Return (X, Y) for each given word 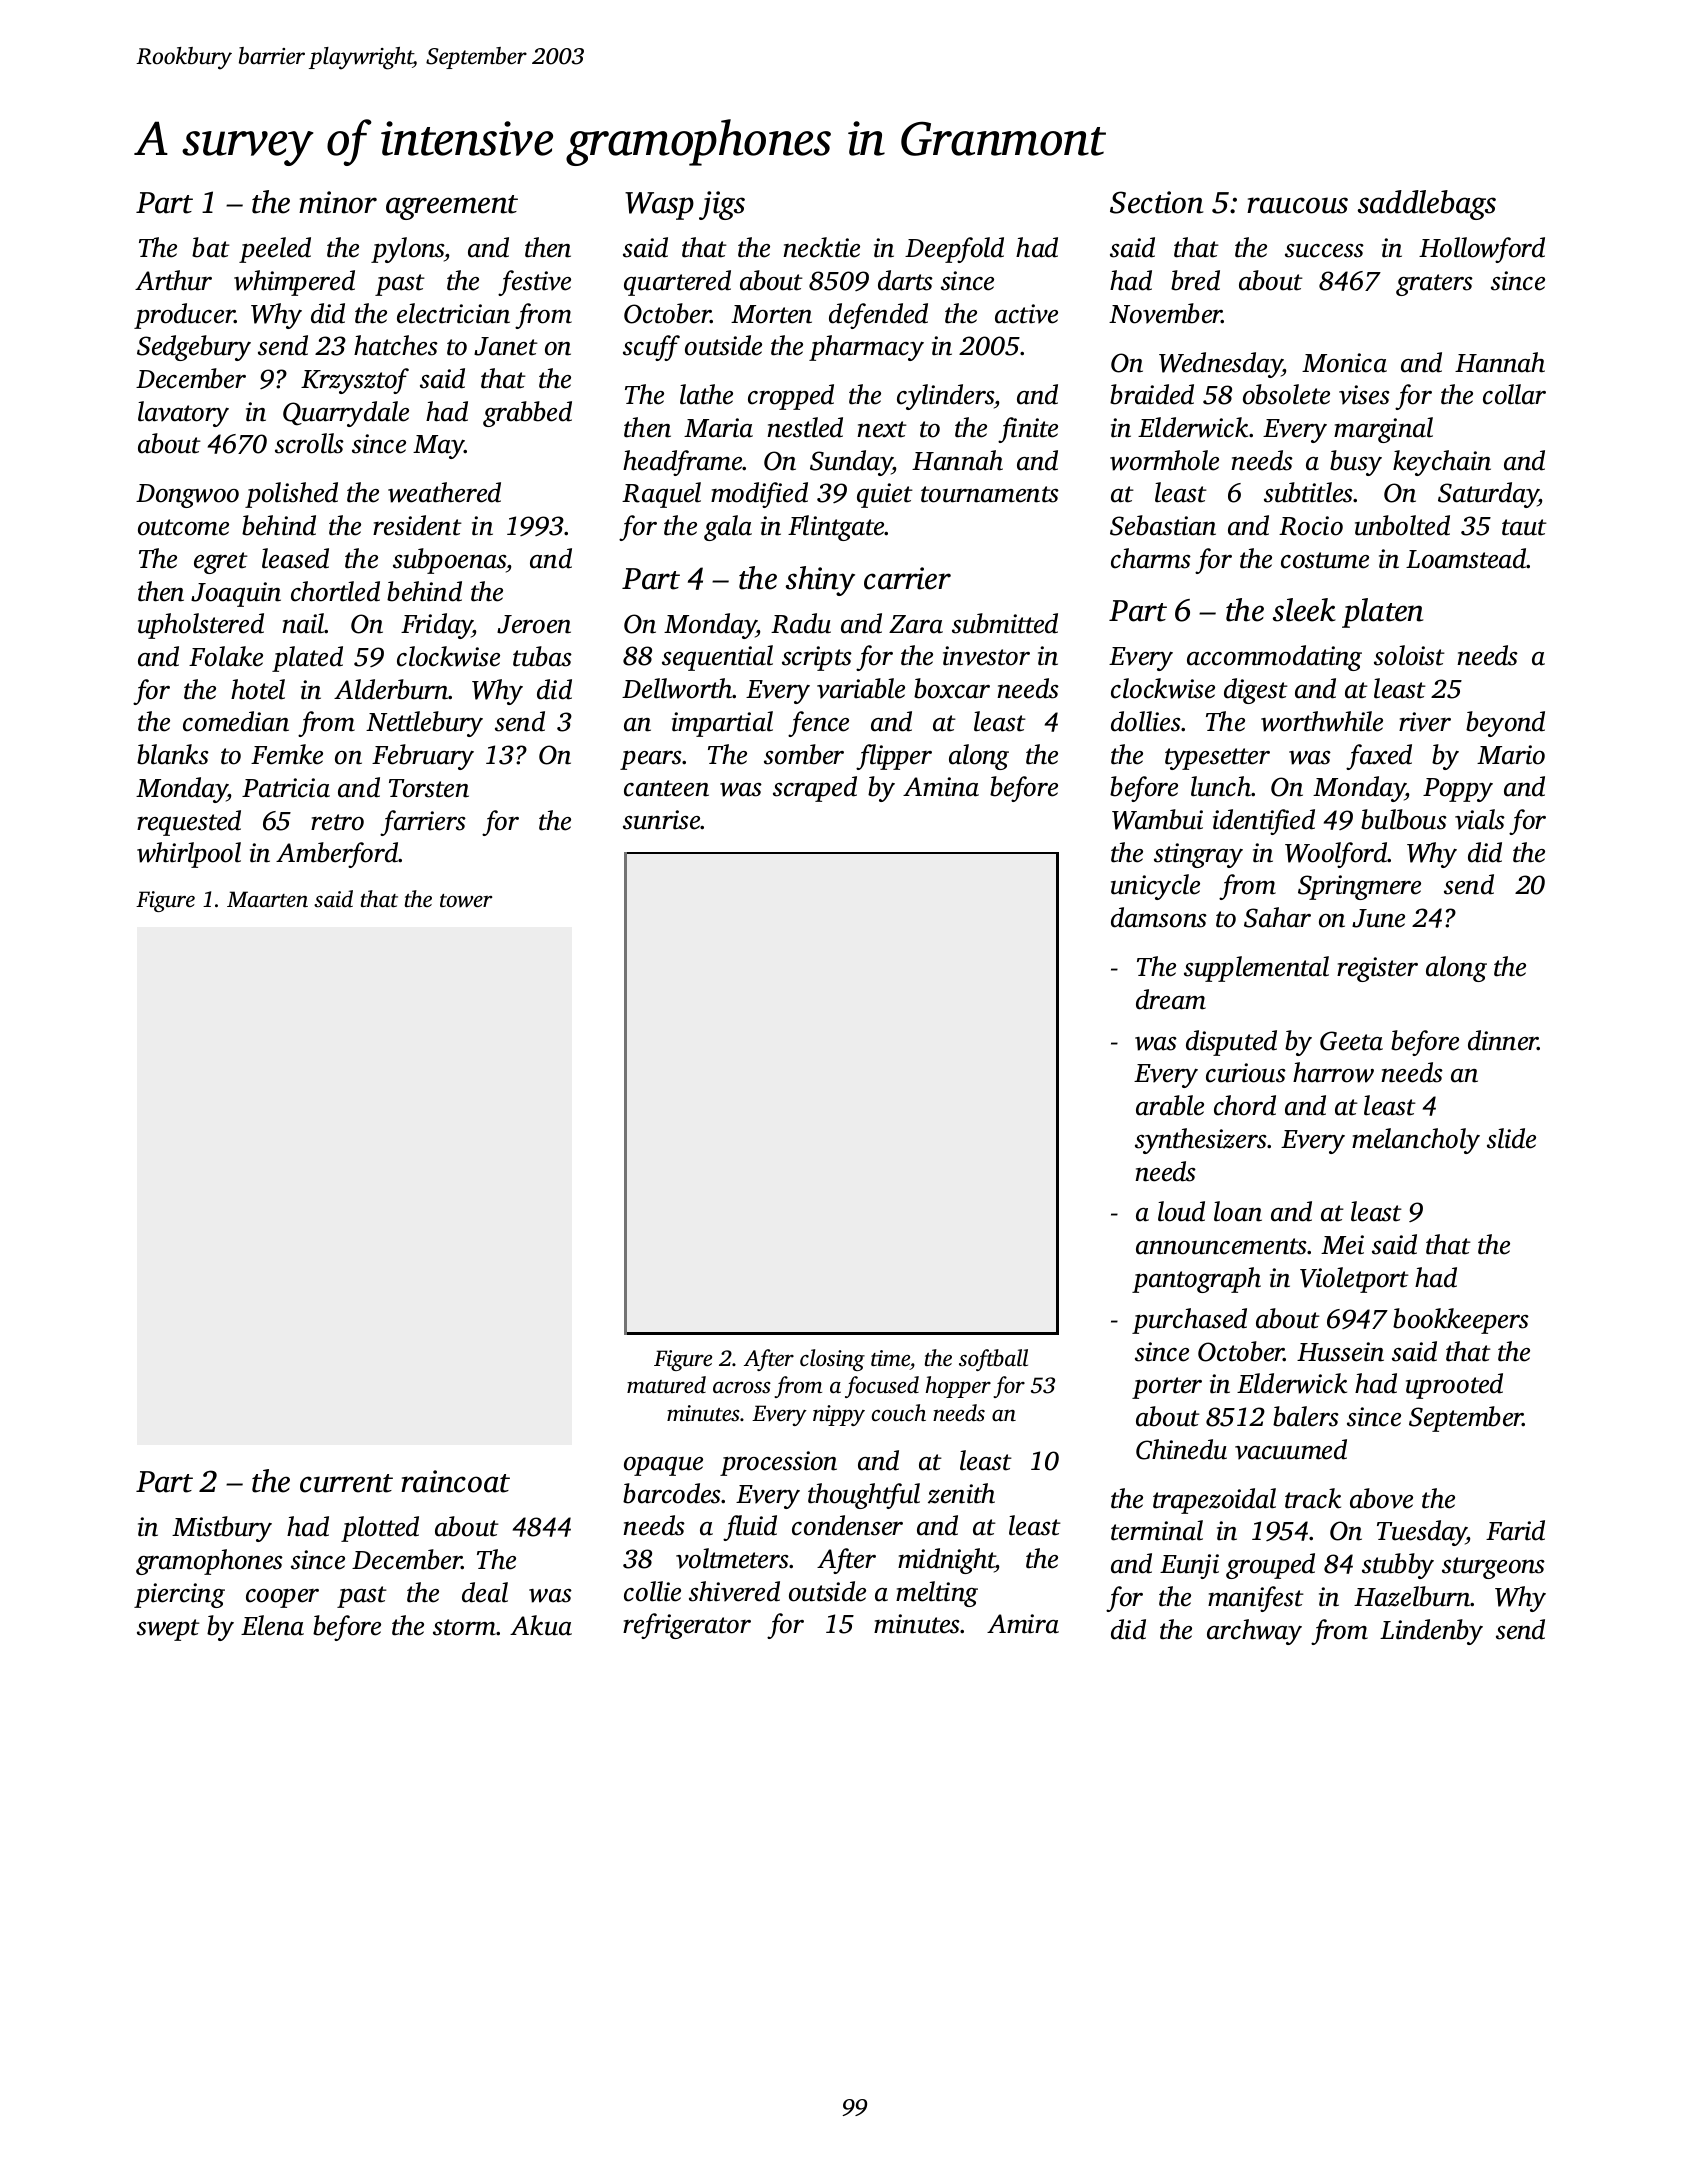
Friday (437, 626)
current (346, 1483)
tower (466, 901)
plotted (380, 1529)
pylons (408, 250)
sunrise (662, 820)
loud (1181, 1211)
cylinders (945, 397)
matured (666, 1385)
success (1324, 251)
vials (1480, 819)
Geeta (1351, 1041)
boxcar (952, 688)
